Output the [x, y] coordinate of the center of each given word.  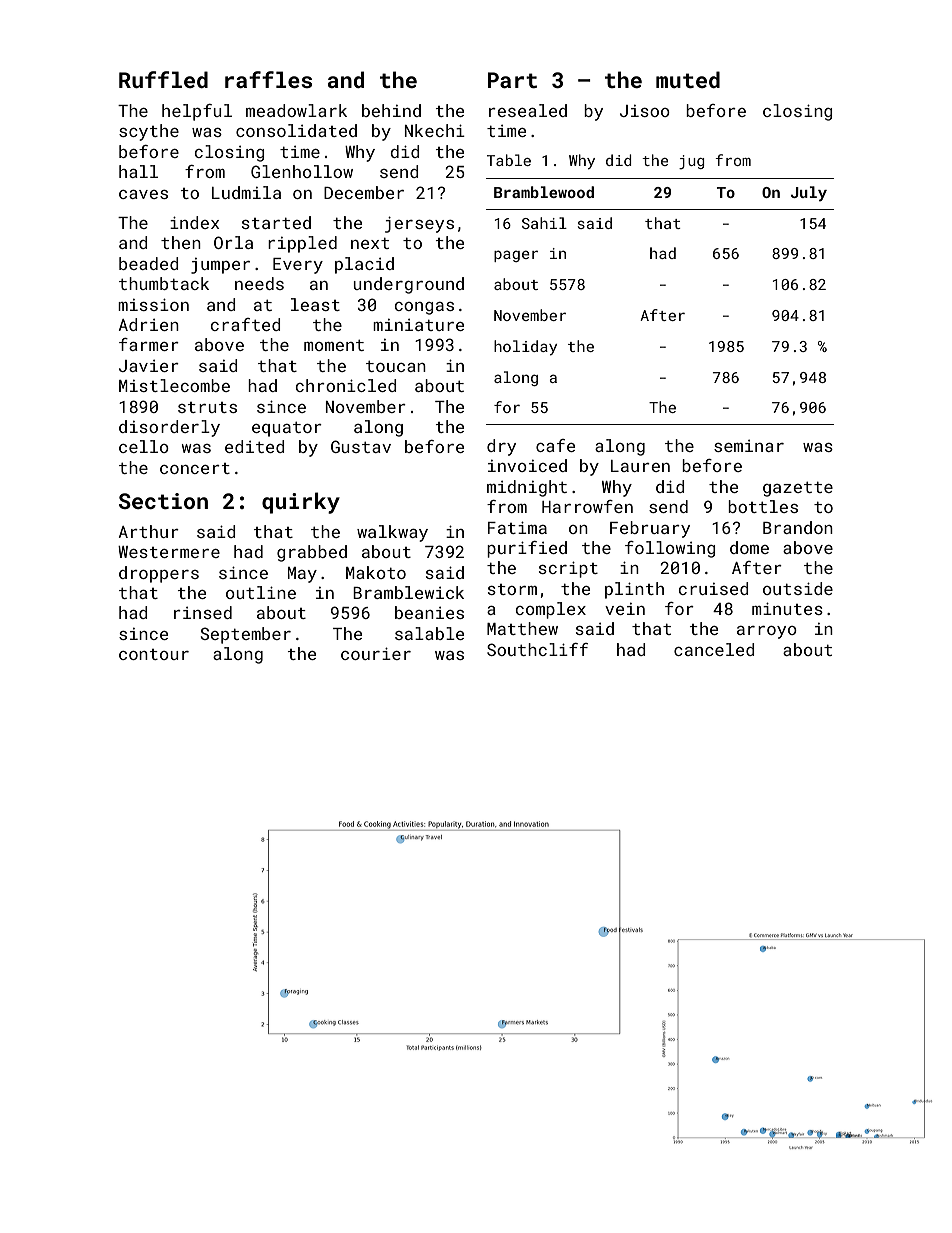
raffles [268, 79]
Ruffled [163, 79]
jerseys [419, 224]
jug [692, 162]
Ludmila [246, 192]
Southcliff [537, 649]
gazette [798, 489]
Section [163, 501]
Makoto [376, 572]
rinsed [203, 612]
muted [688, 79]
